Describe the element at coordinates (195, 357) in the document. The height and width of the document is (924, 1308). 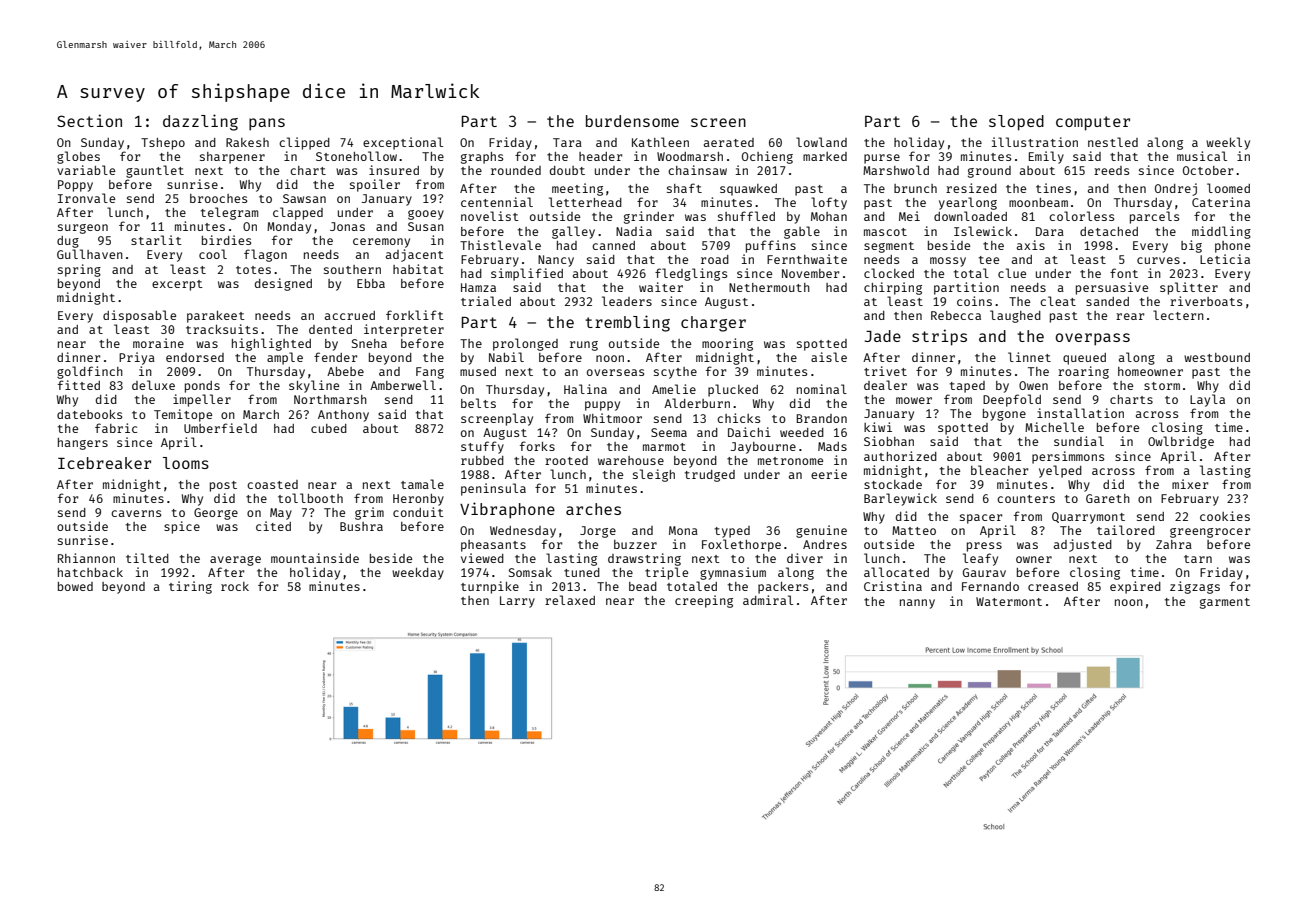
I see `endorsed` at that location.
